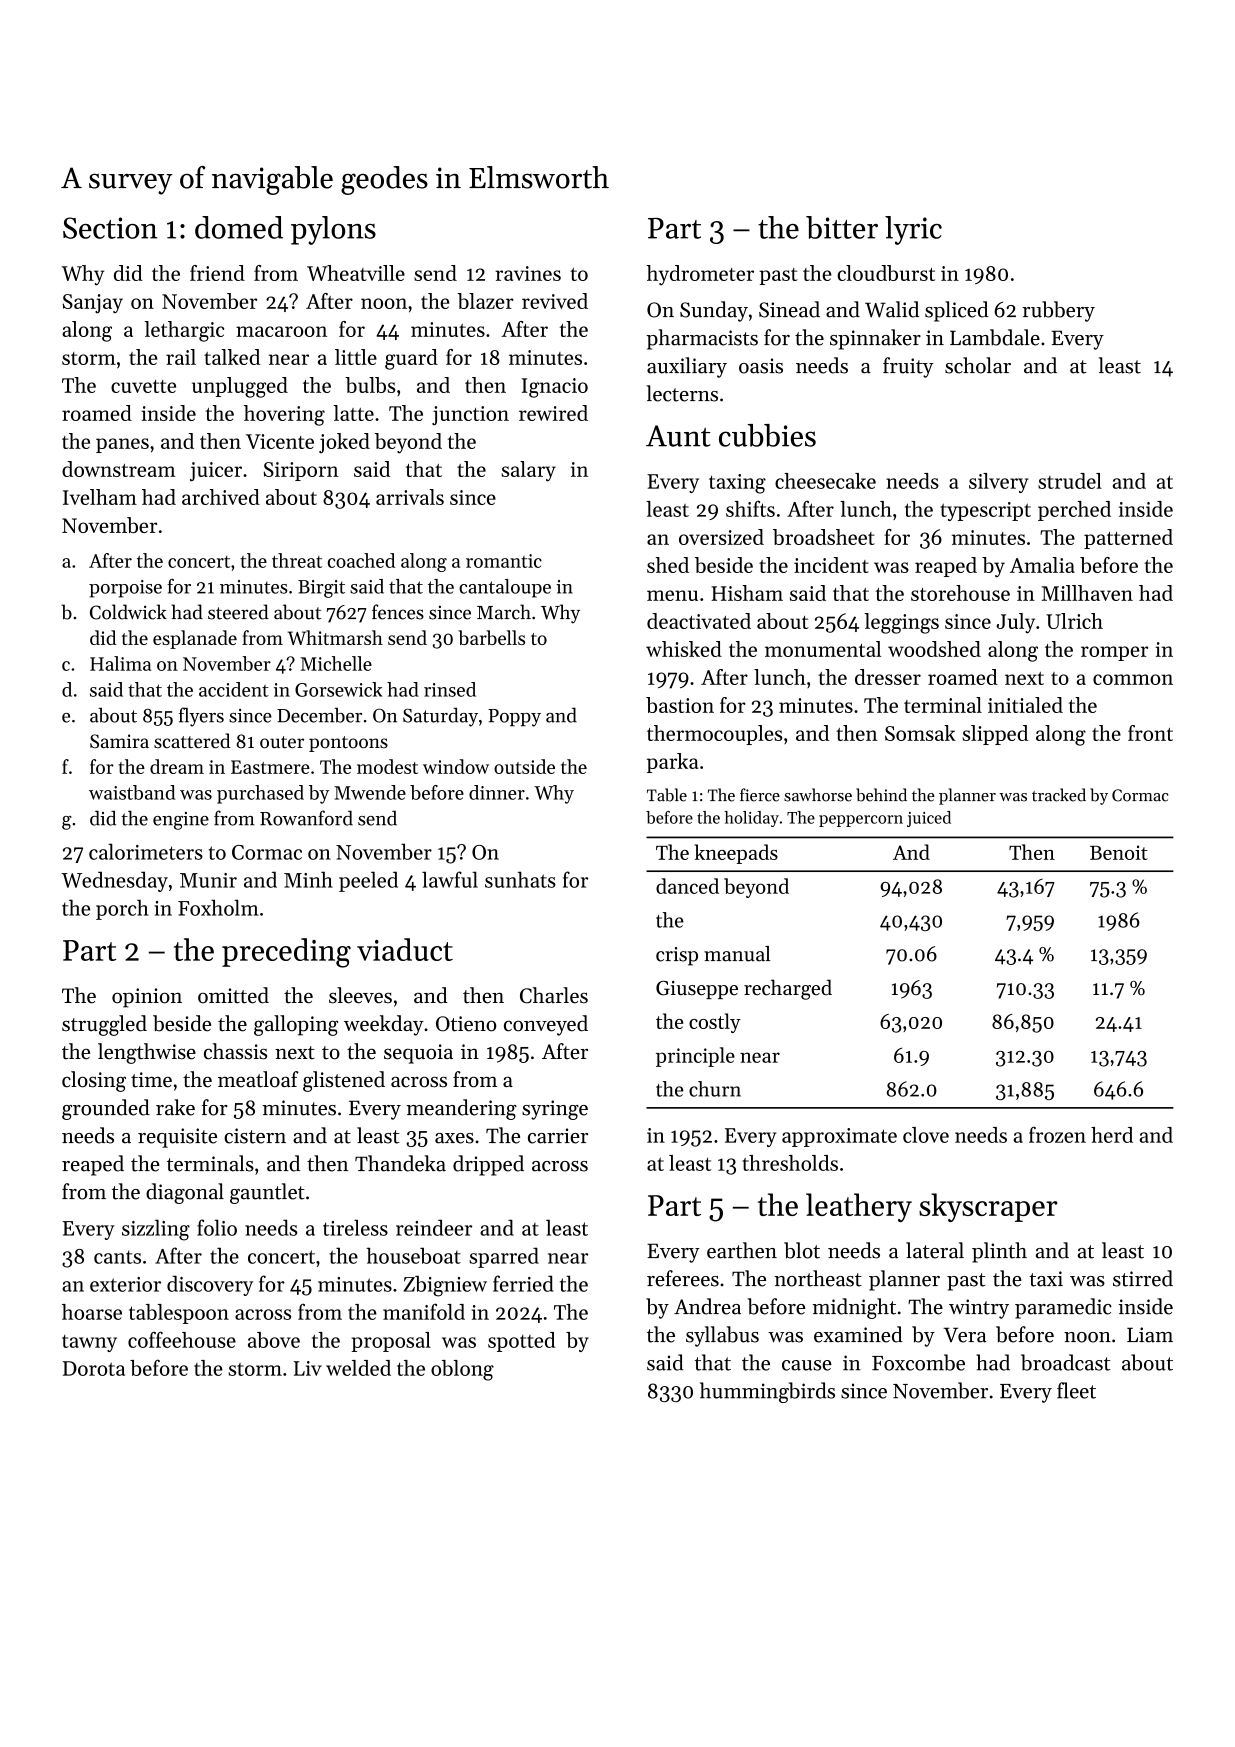  Describe the element at coordinates (831, 565) in the page. I see `incident` at that location.
